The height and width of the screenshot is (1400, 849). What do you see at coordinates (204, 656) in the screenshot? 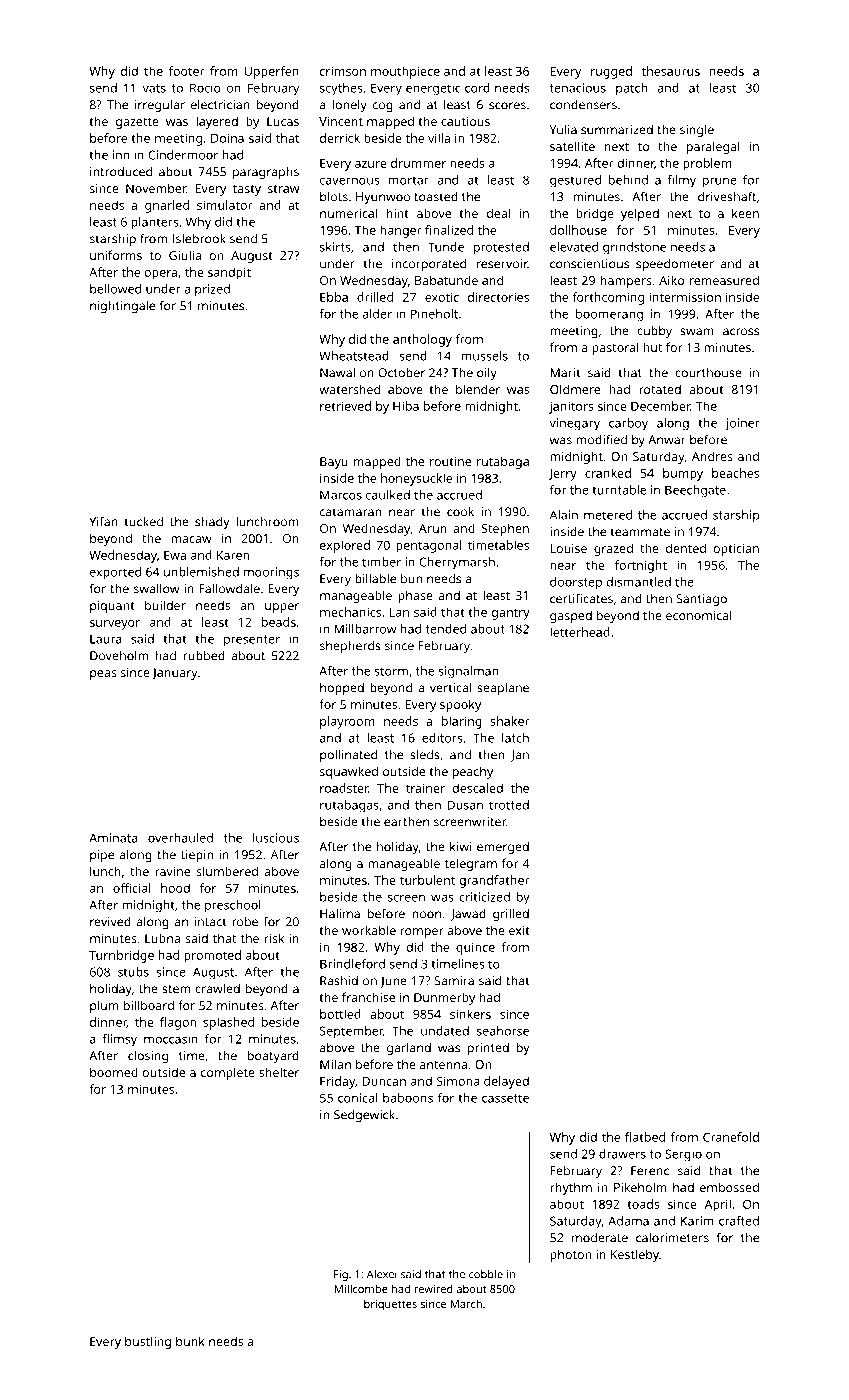
I see `rubbed` at bounding box center [204, 656].
